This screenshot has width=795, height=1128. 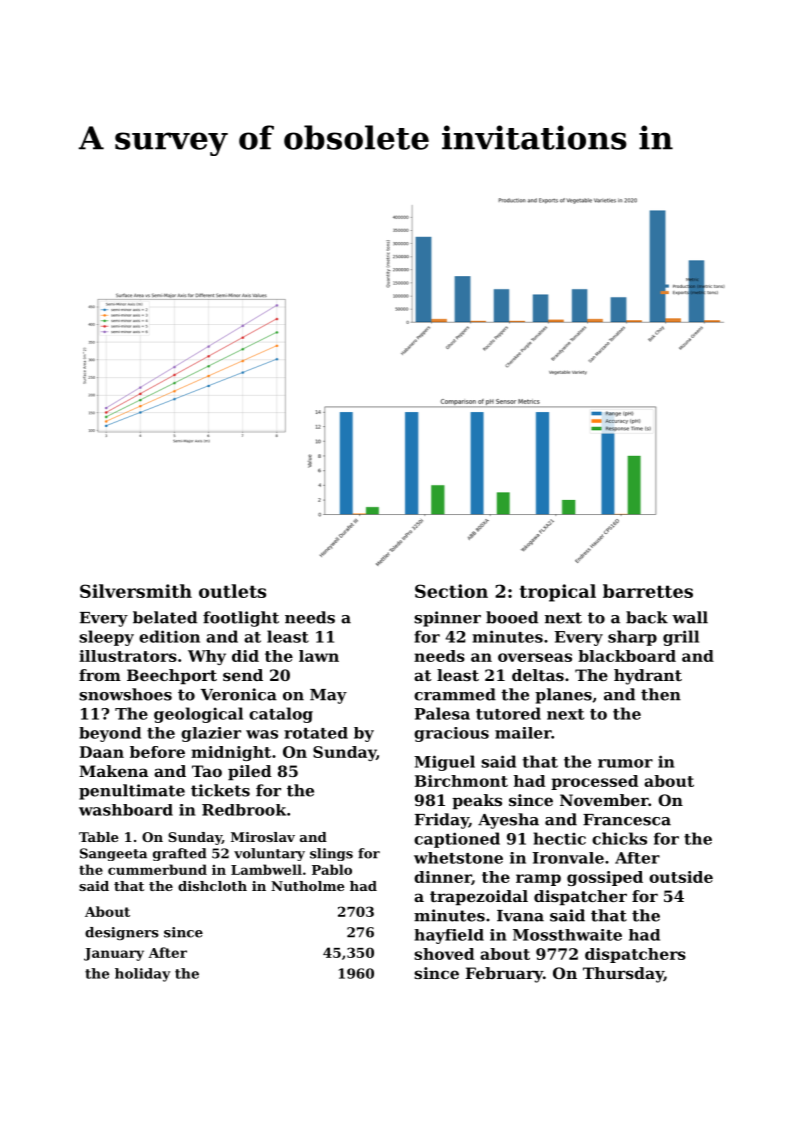 I want to click on outside, so click(x=681, y=877).
